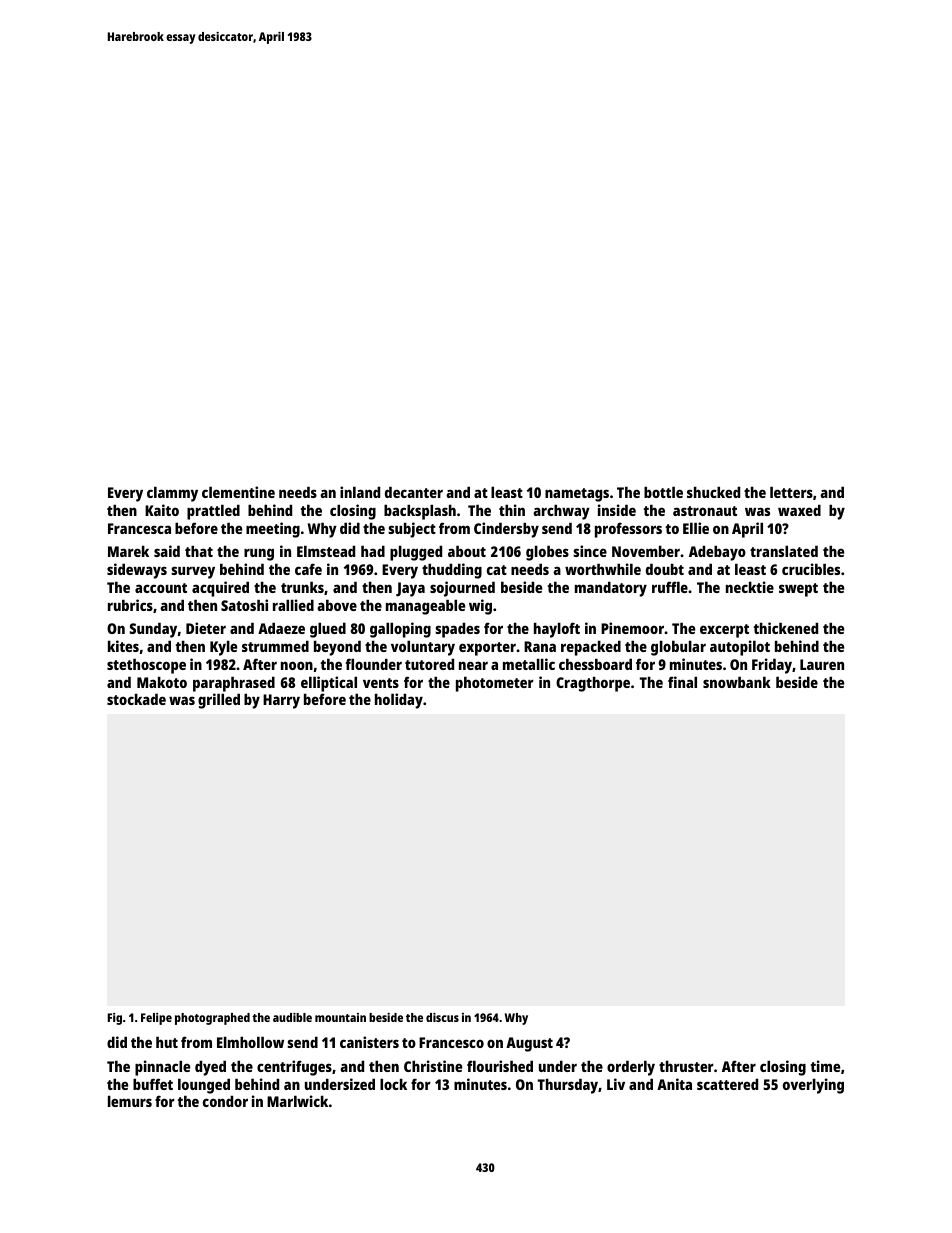 This screenshot has width=952, height=1233. Describe the element at coordinates (219, 701) in the screenshot. I see `grilled` at that location.
